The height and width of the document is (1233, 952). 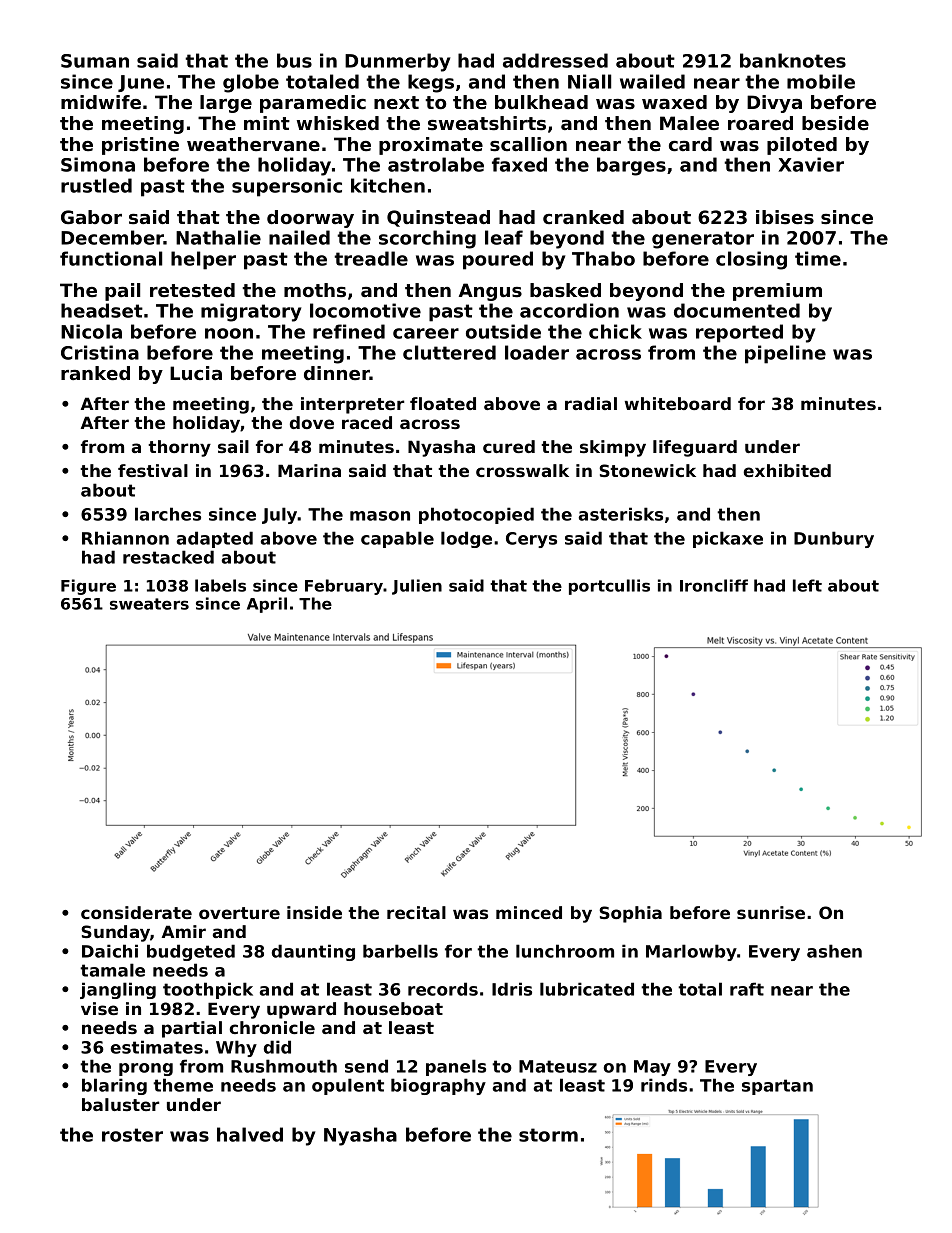 I want to click on storm, so click(x=548, y=1135).
